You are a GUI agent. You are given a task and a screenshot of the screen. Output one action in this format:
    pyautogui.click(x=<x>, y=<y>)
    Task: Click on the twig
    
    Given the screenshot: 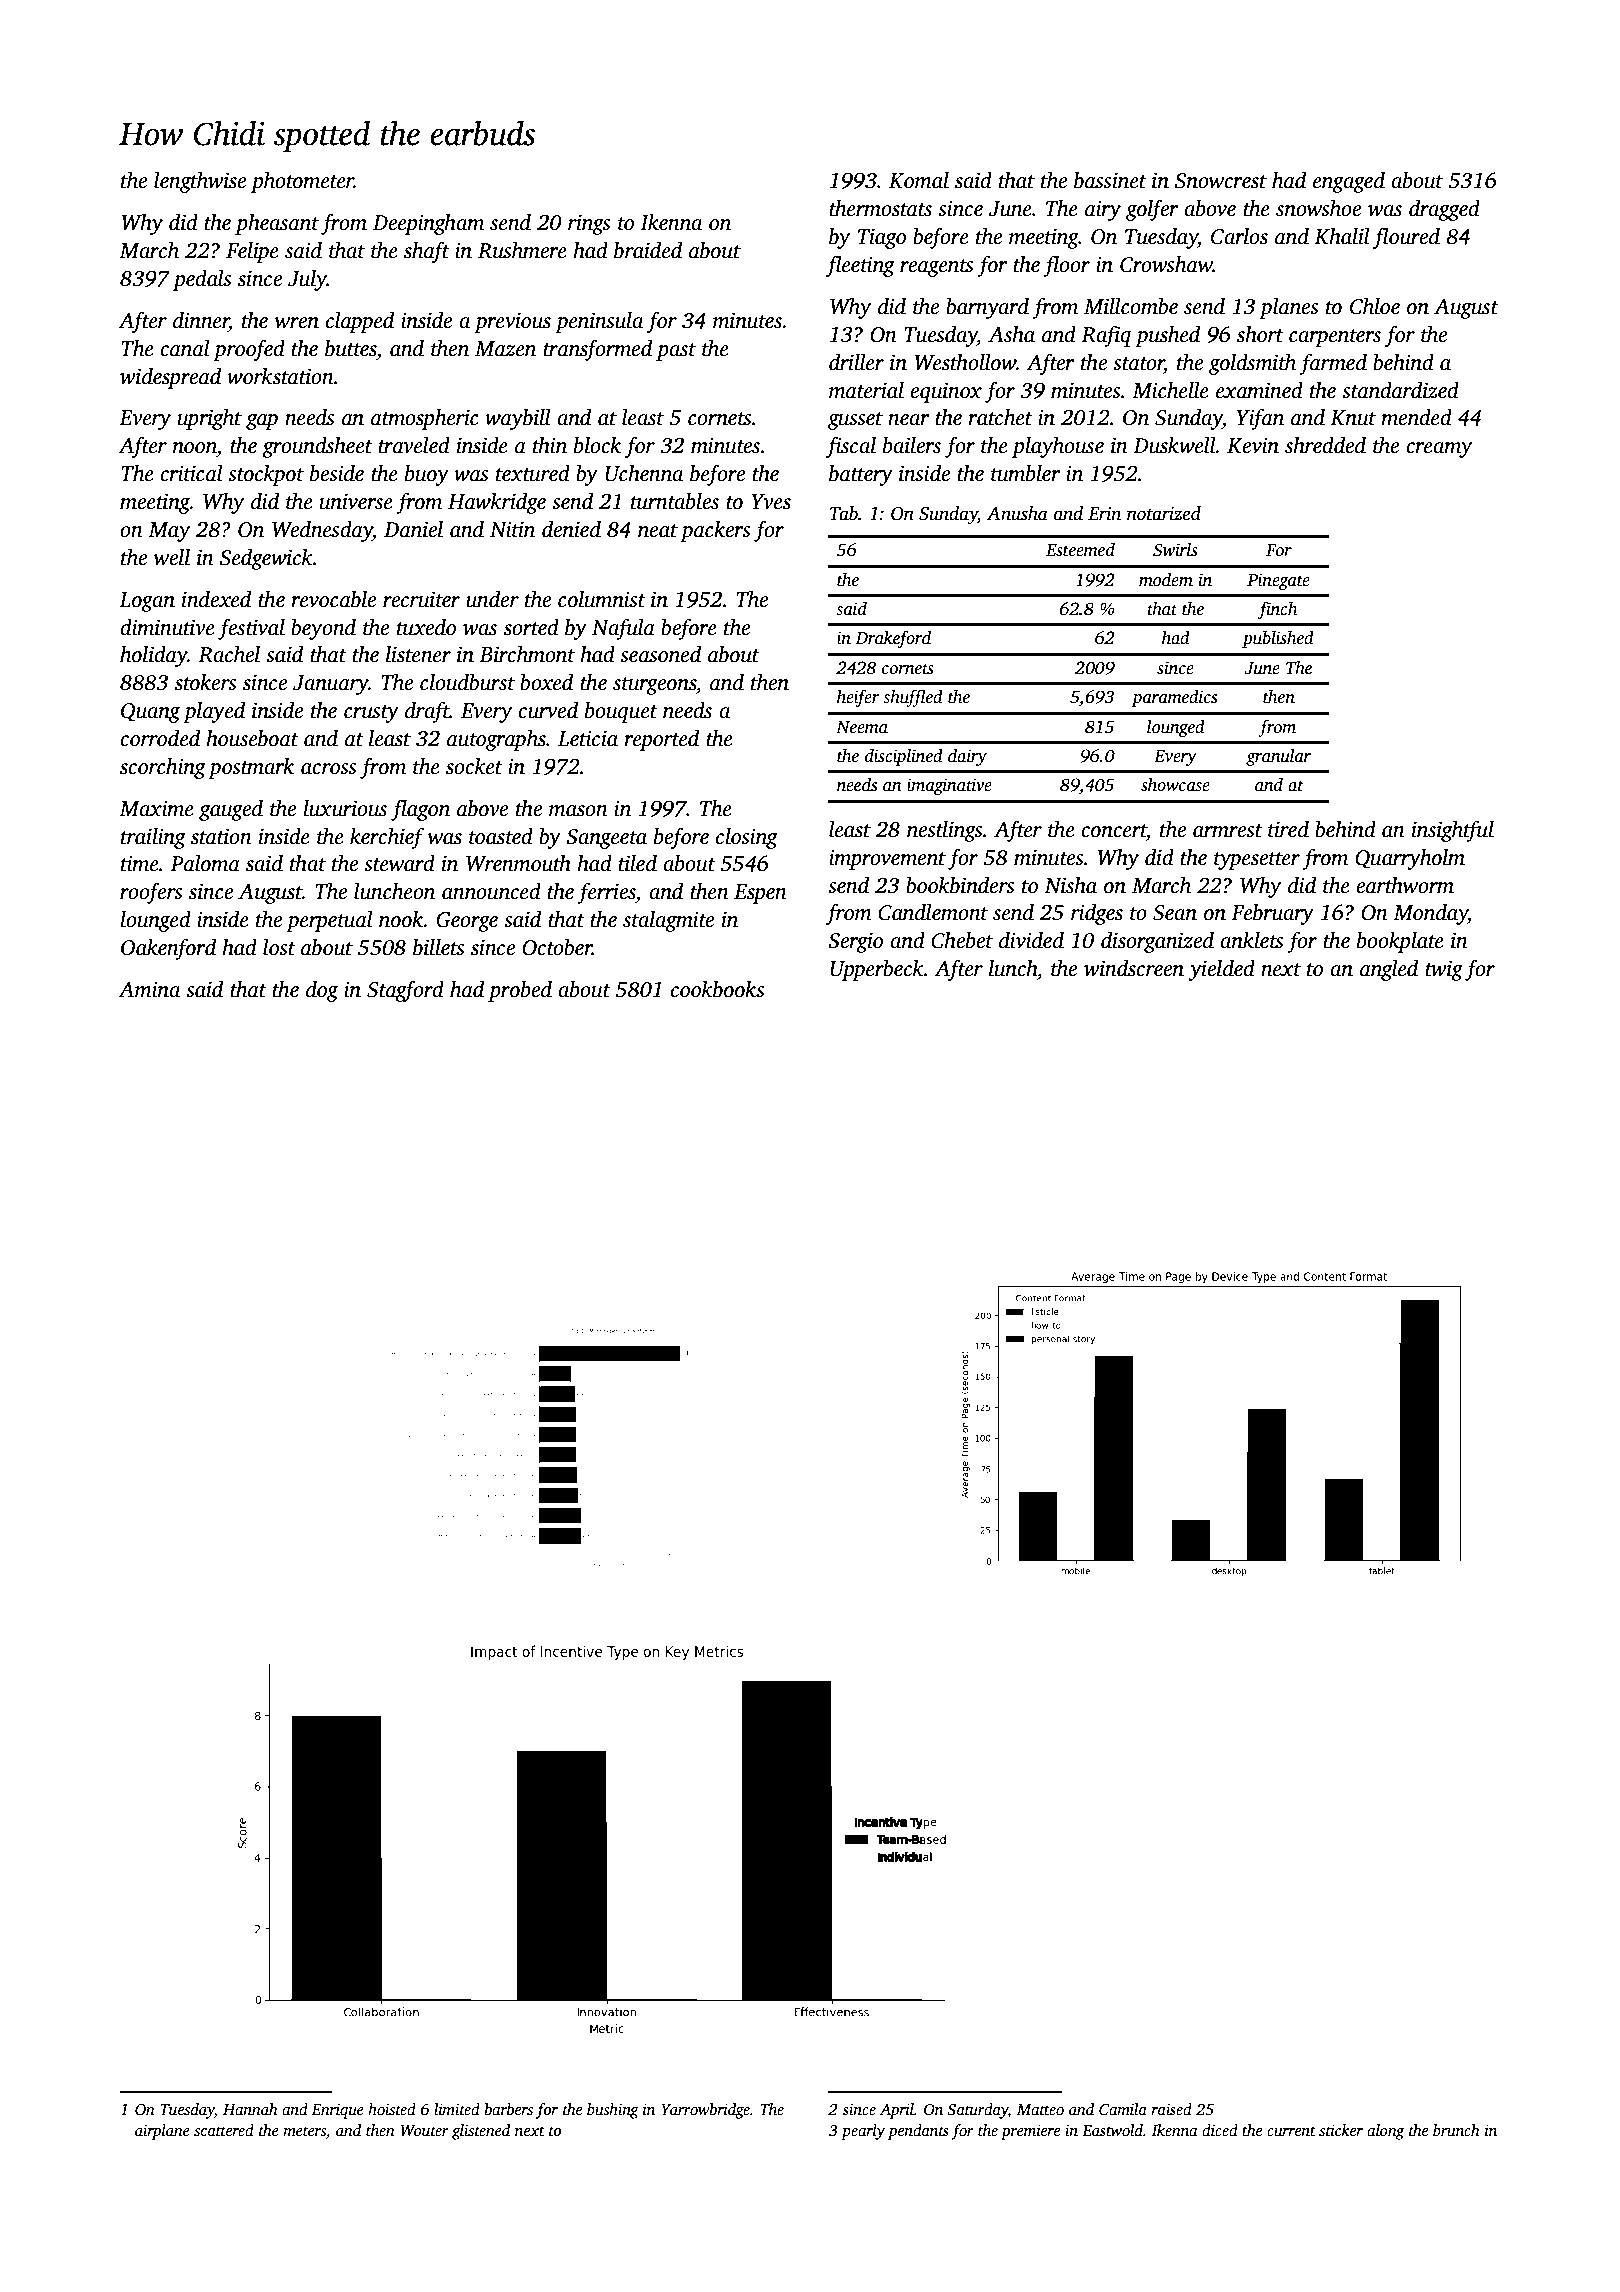 What is the action you would take?
    pyautogui.click(x=1444, y=970)
